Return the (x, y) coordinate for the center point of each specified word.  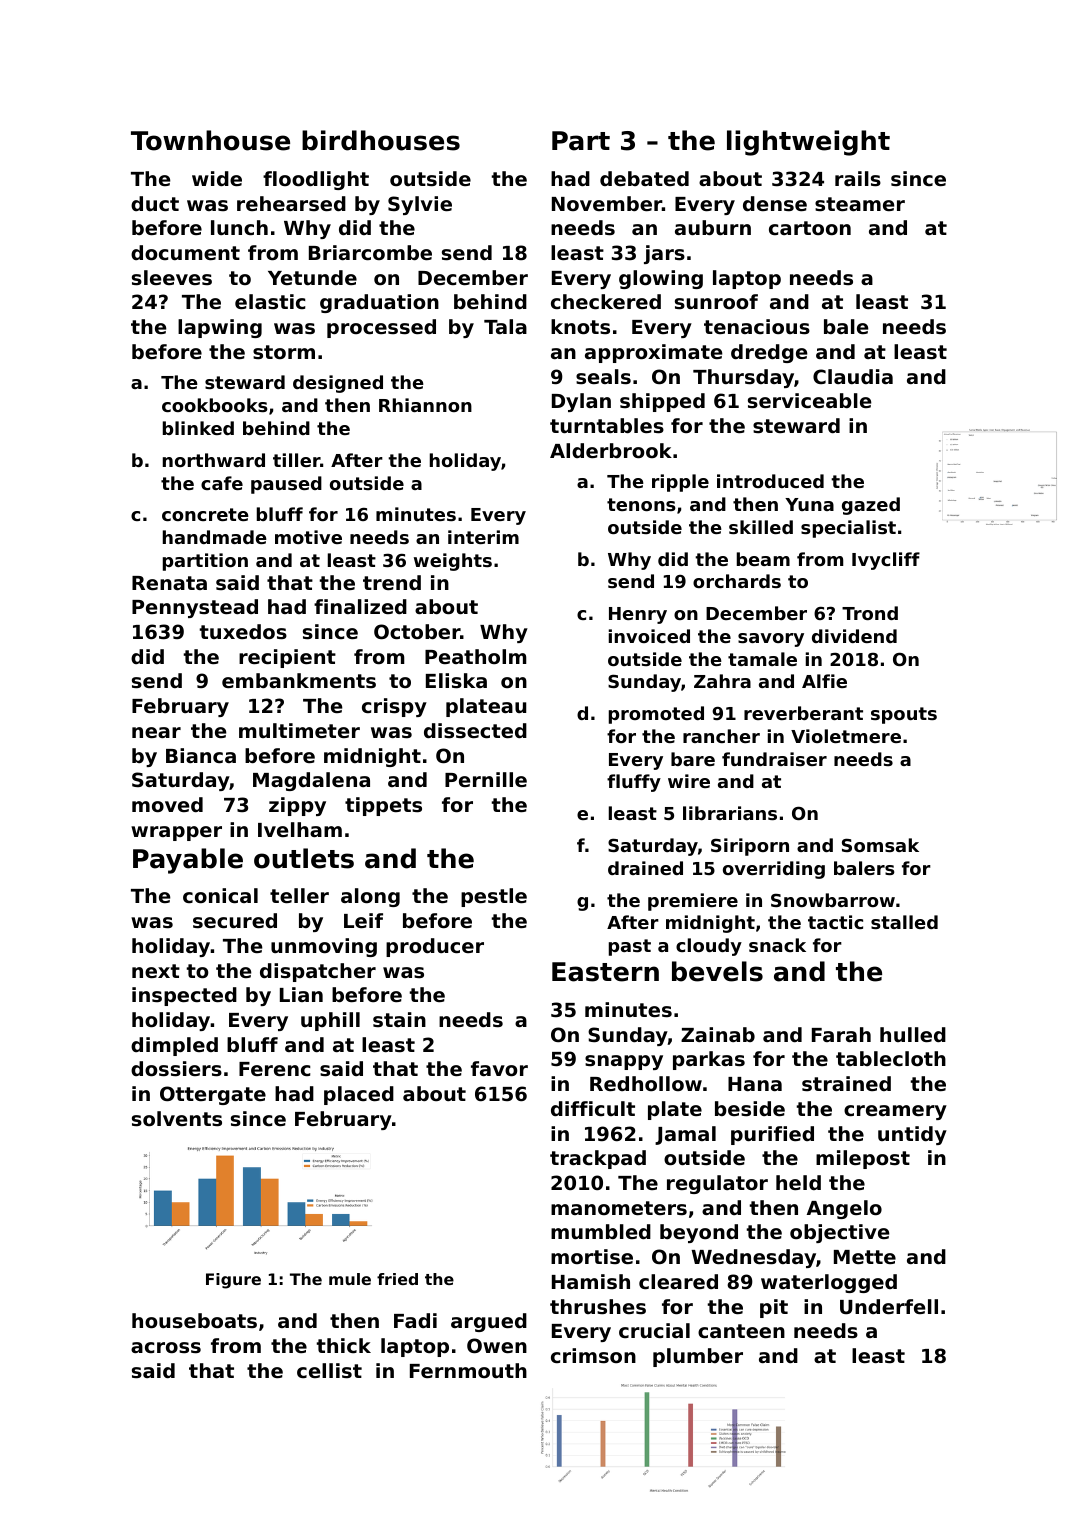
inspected (184, 996)
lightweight (808, 143)
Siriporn (750, 847)
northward (214, 460)
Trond (870, 613)
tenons (641, 504)
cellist (329, 1370)
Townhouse (210, 140)
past (630, 947)
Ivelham (300, 829)
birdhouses (381, 140)
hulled (913, 1034)
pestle (494, 897)
